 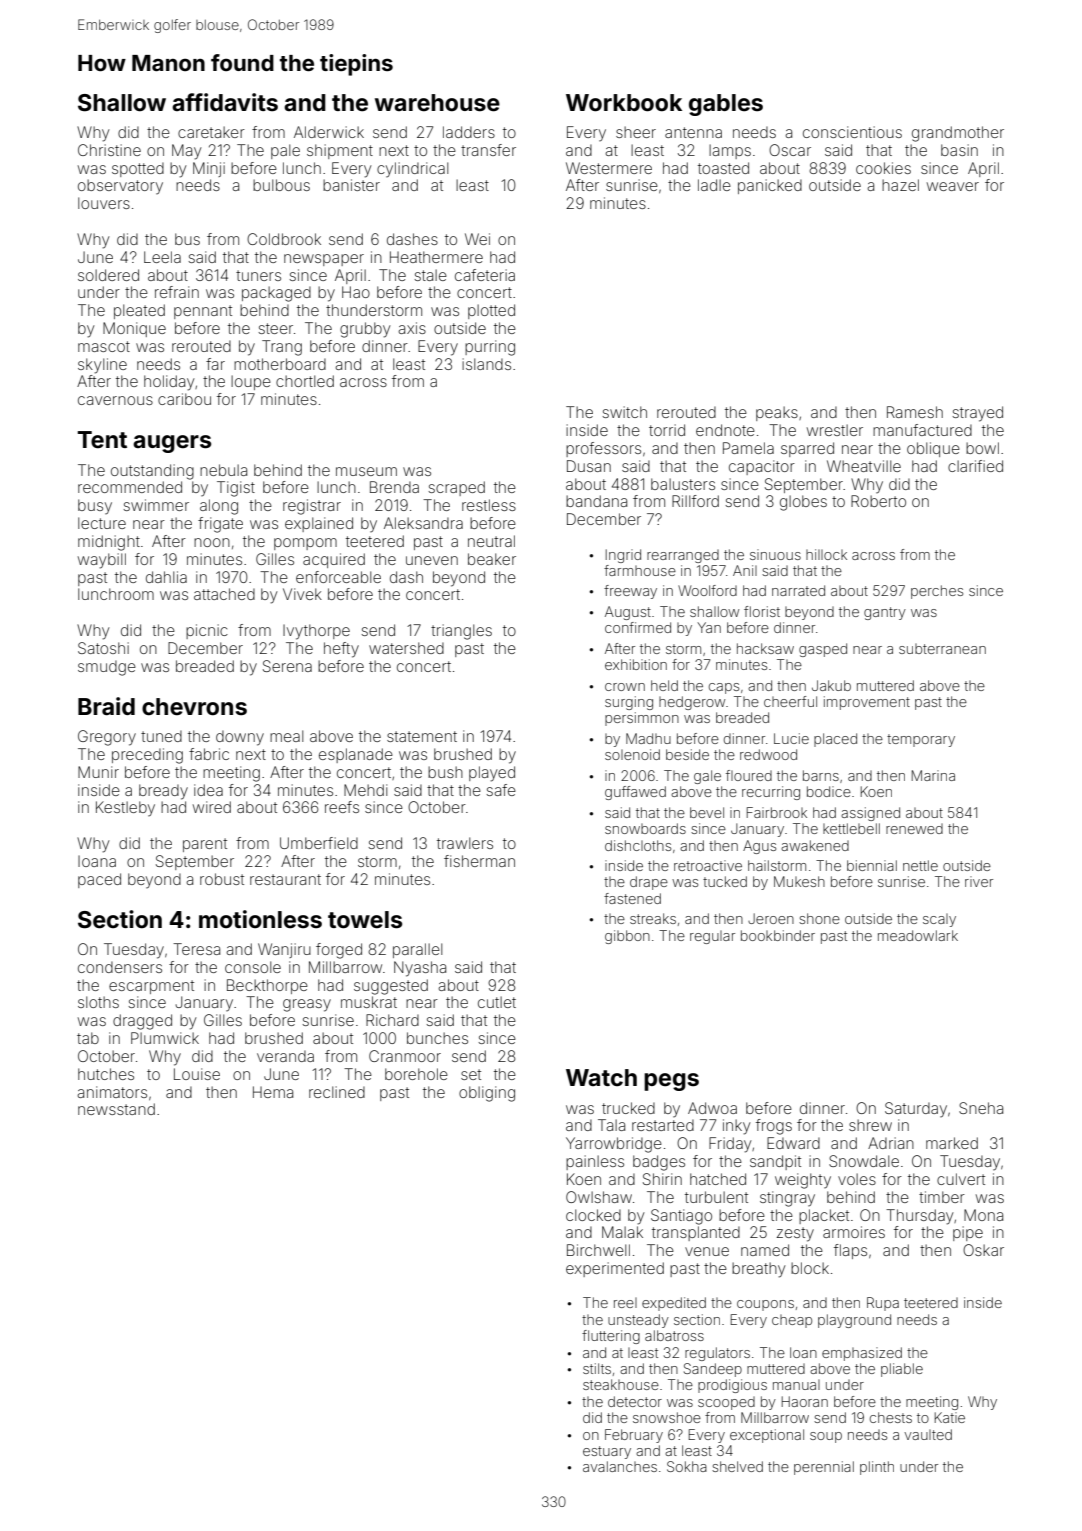 I want to click on plinth, so click(x=877, y=1468).
